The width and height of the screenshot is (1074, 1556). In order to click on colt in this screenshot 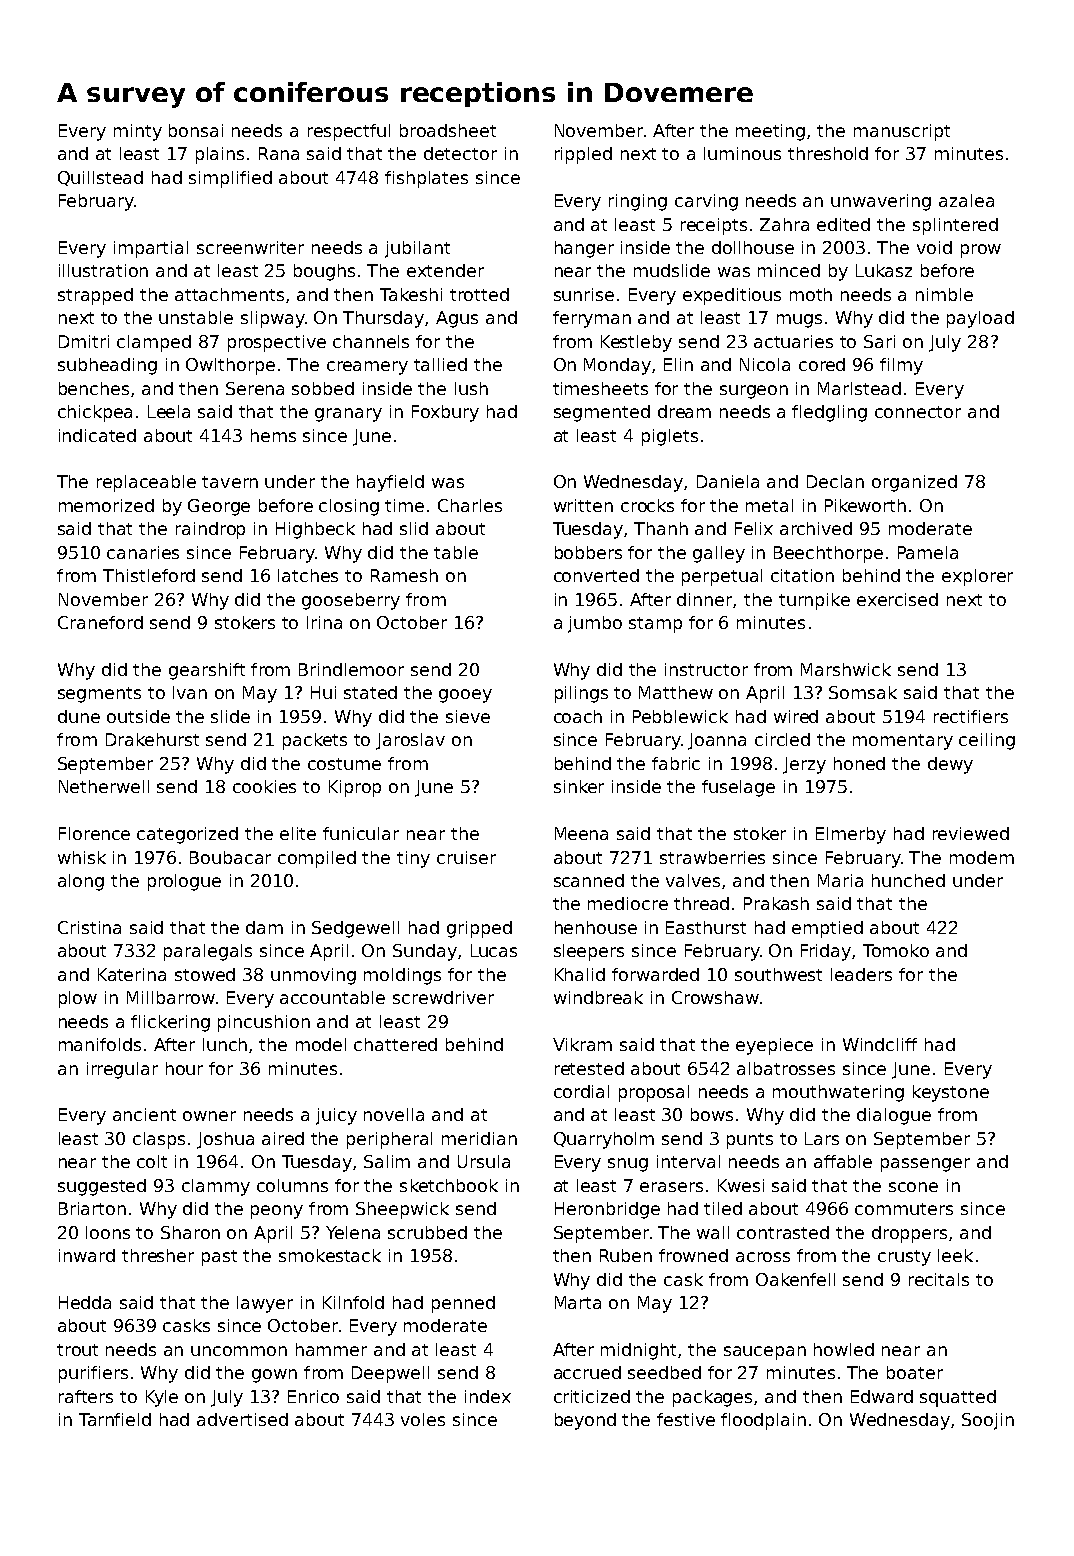, I will do `click(152, 1161)`.
